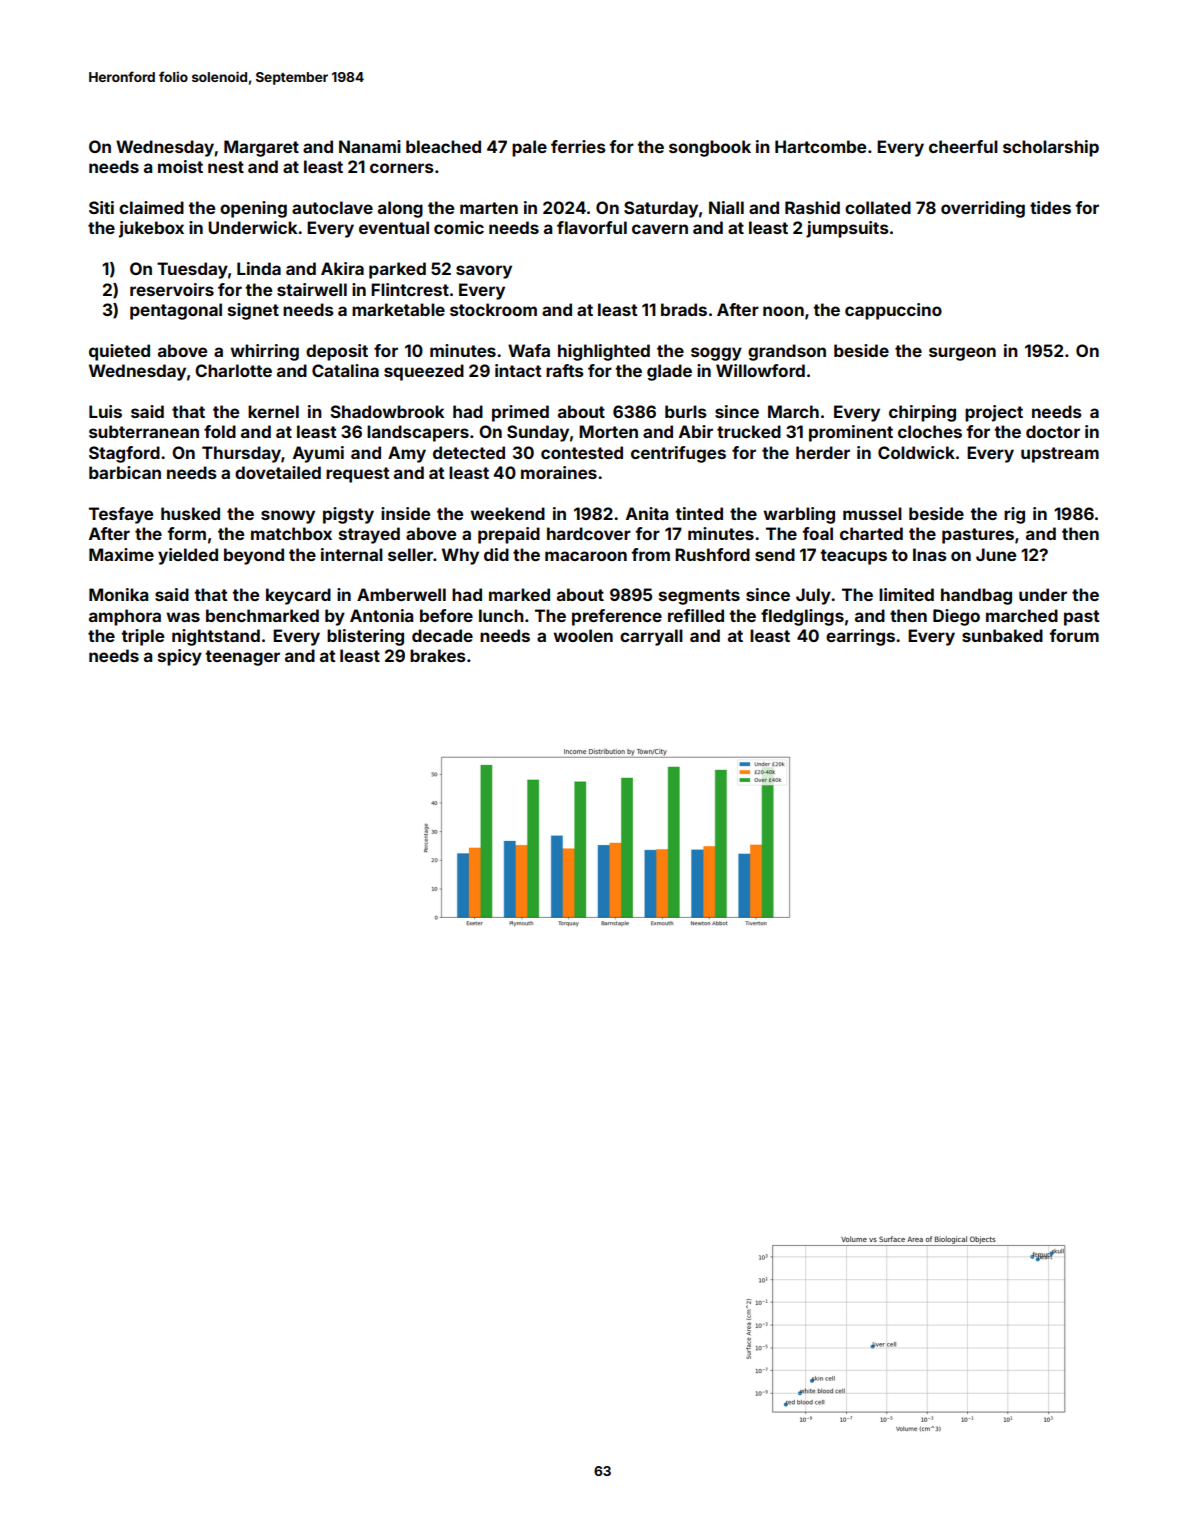 This screenshot has height=1537, width=1188. What do you see at coordinates (994, 413) in the screenshot?
I see `project` at bounding box center [994, 413].
